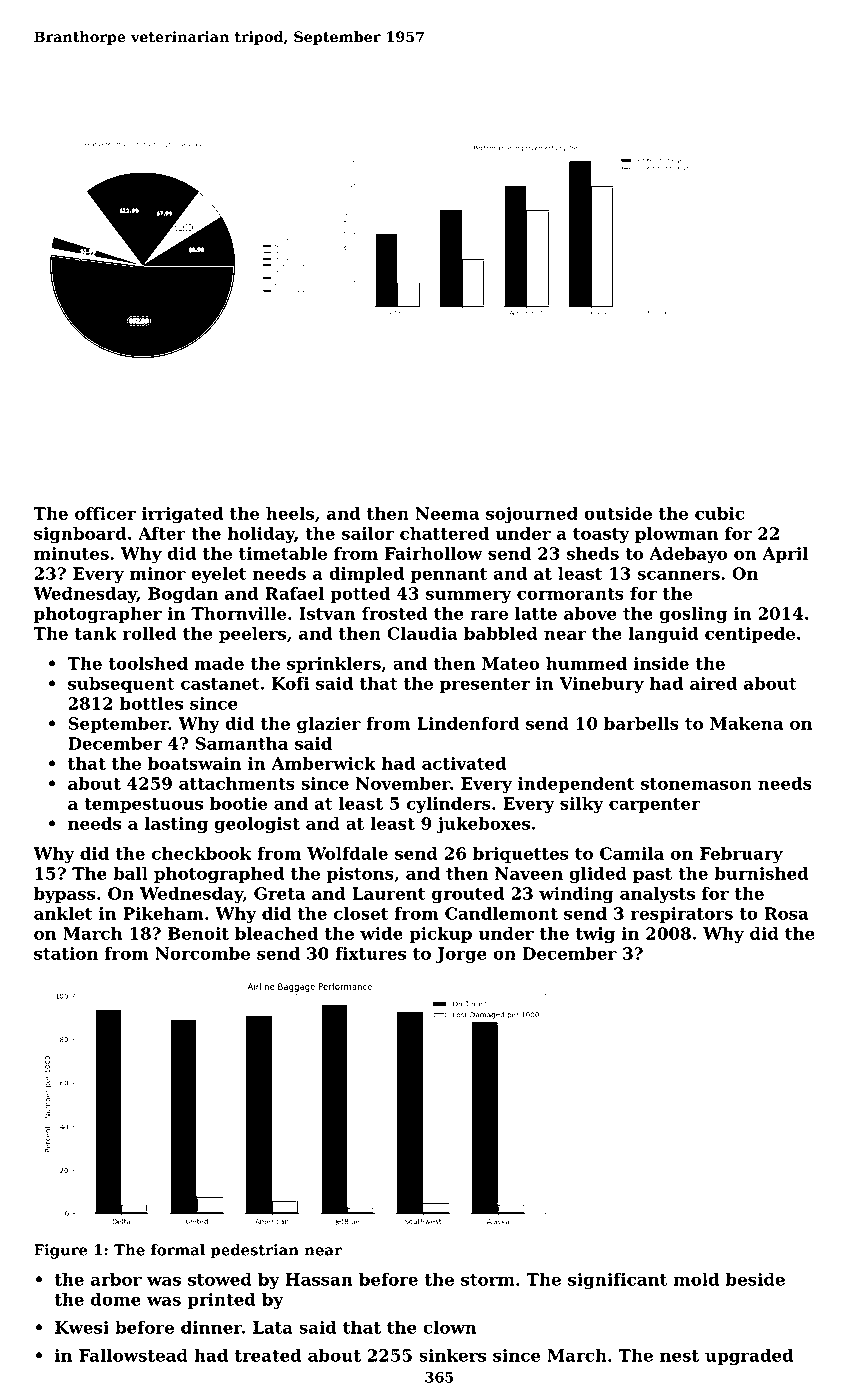 The width and height of the screenshot is (849, 1400). I want to click on twig, so click(595, 935).
